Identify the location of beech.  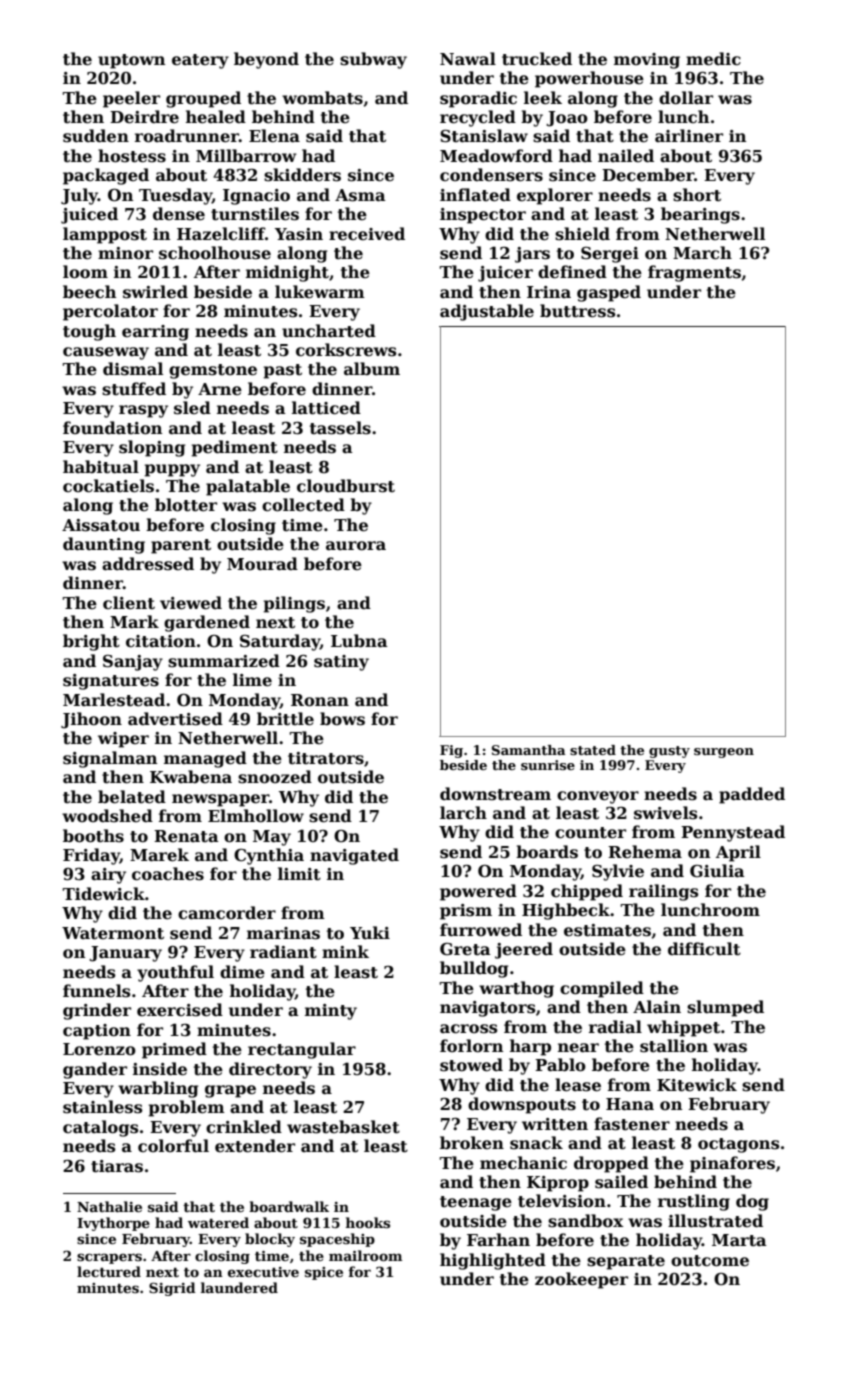
(89, 292).
